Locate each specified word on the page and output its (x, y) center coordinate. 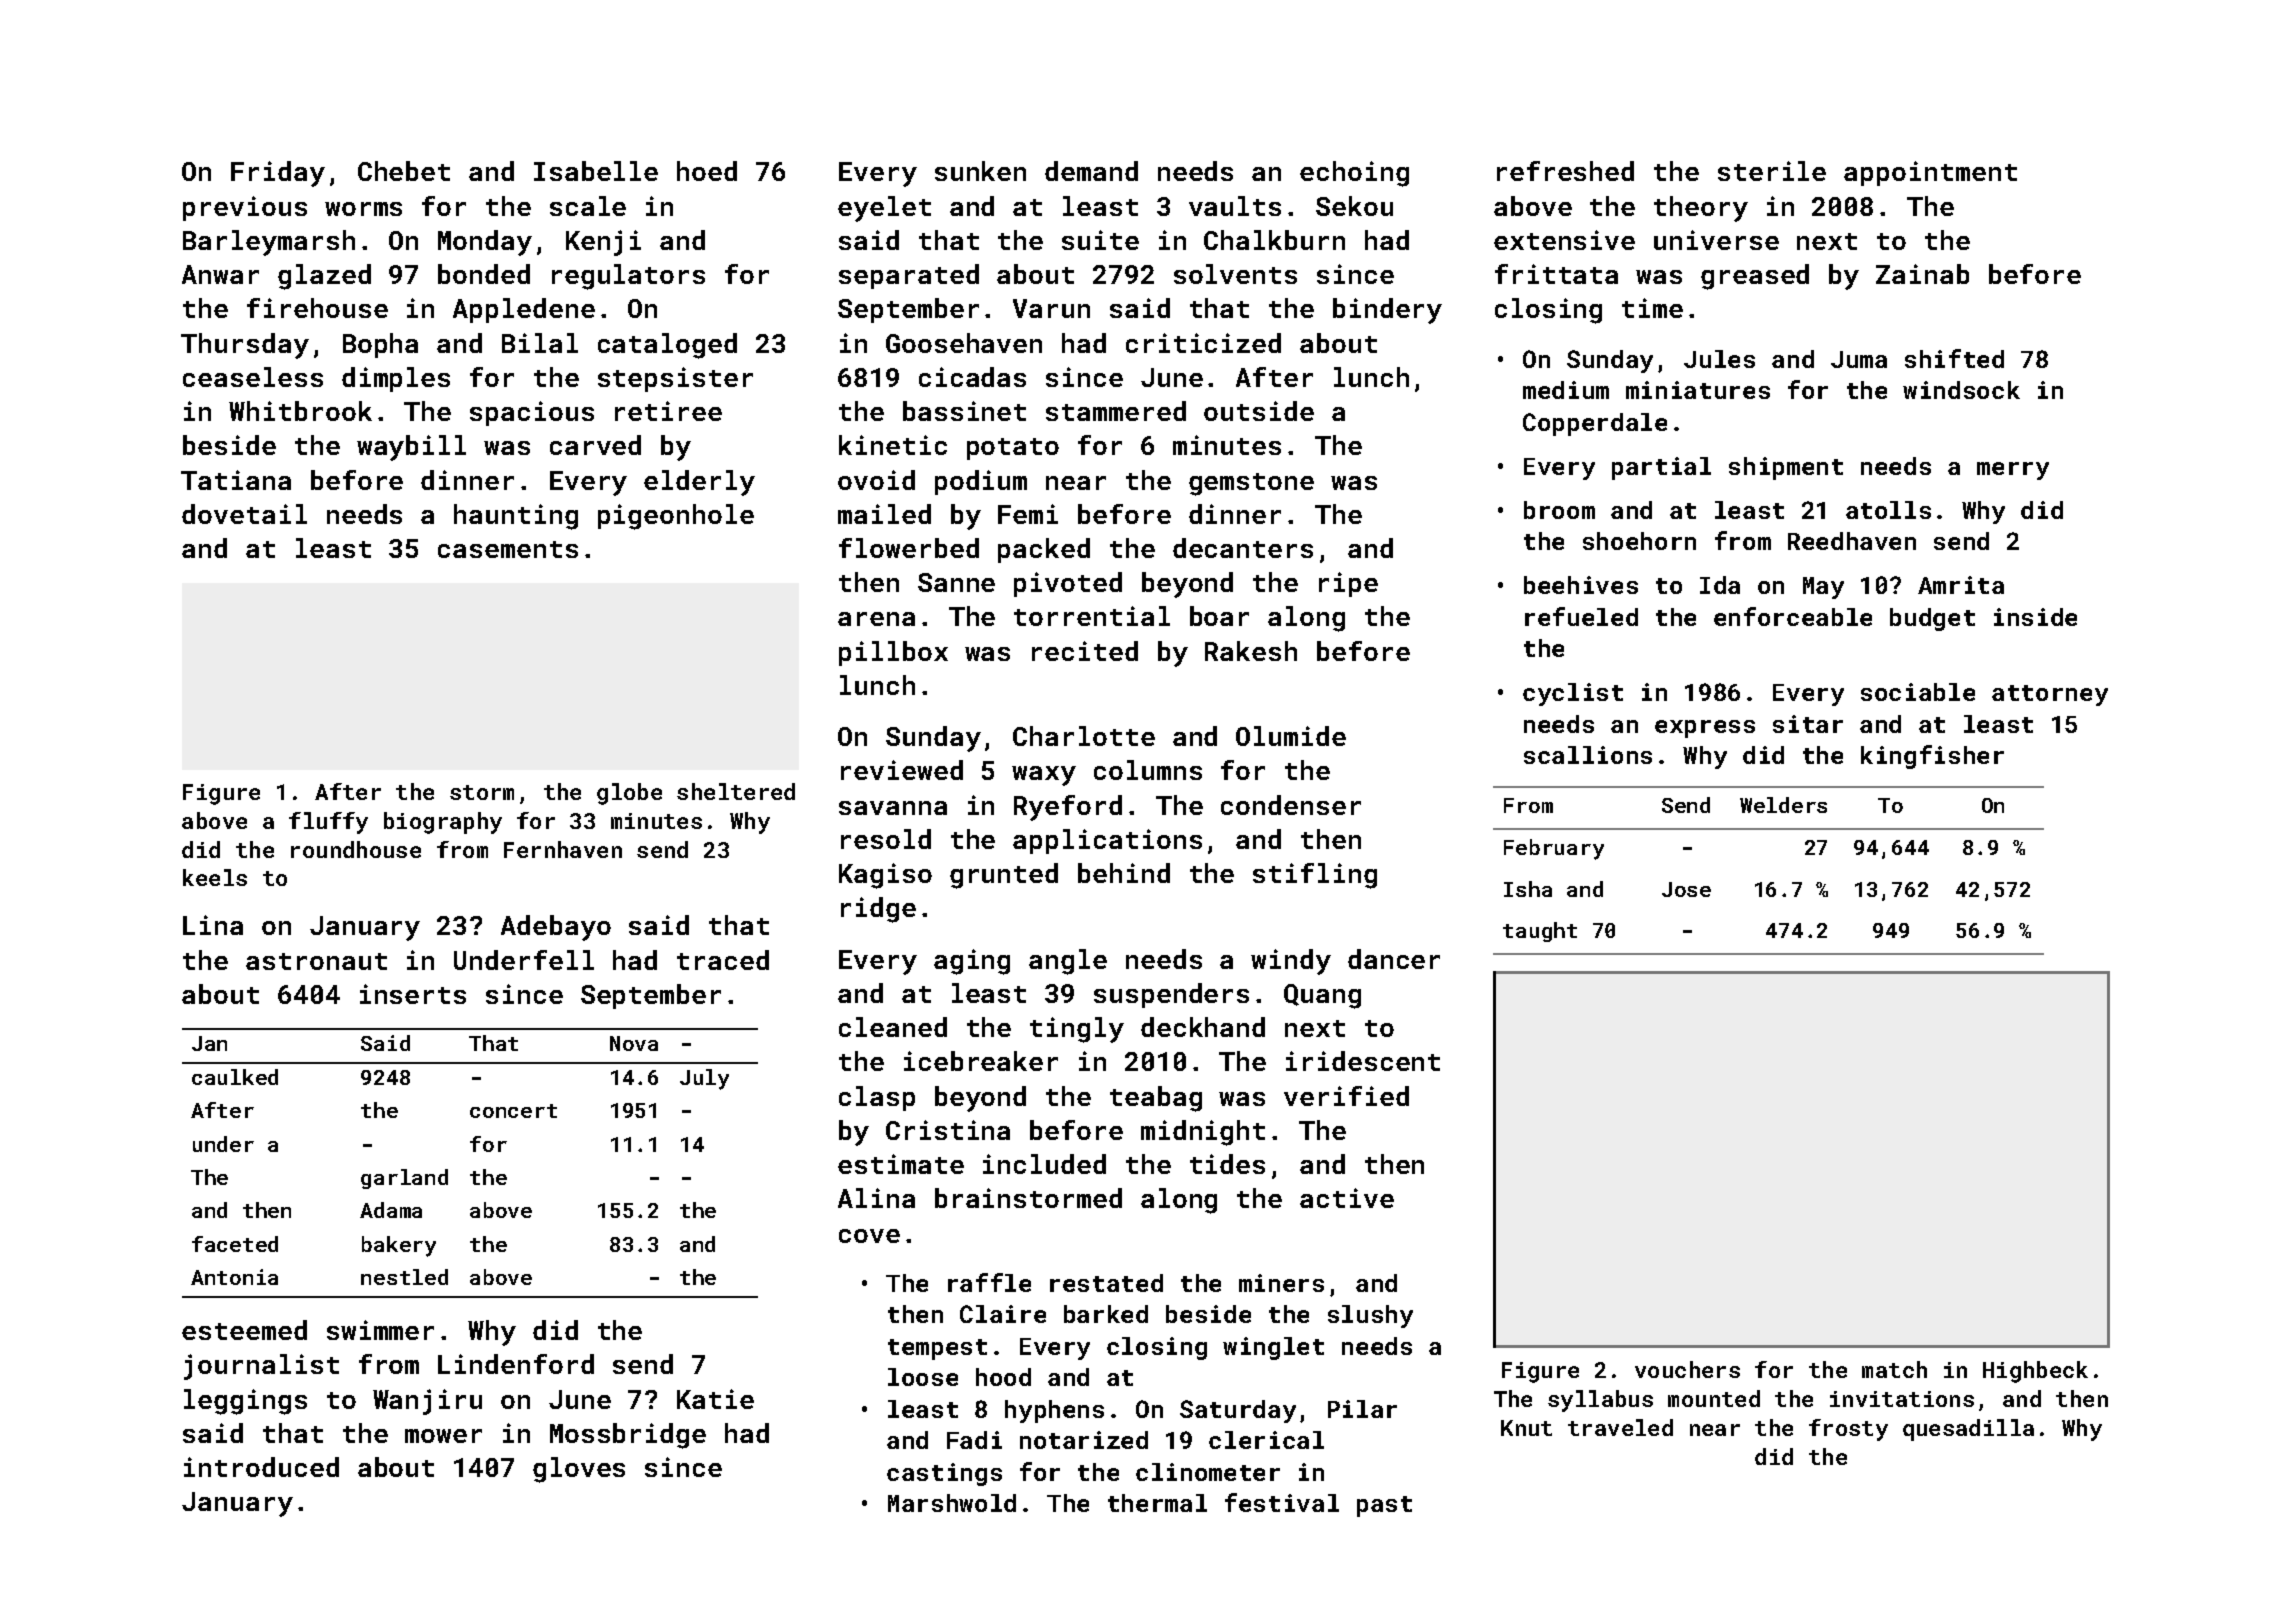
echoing (1354, 174)
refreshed (1565, 171)
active (1347, 1198)
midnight (1203, 1133)
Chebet (404, 171)
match (1894, 1369)
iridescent (1363, 1061)
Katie (715, 1399)
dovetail (244, 514)
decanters (1243, 548)
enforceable (1793, 616)
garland (404, 1179)
